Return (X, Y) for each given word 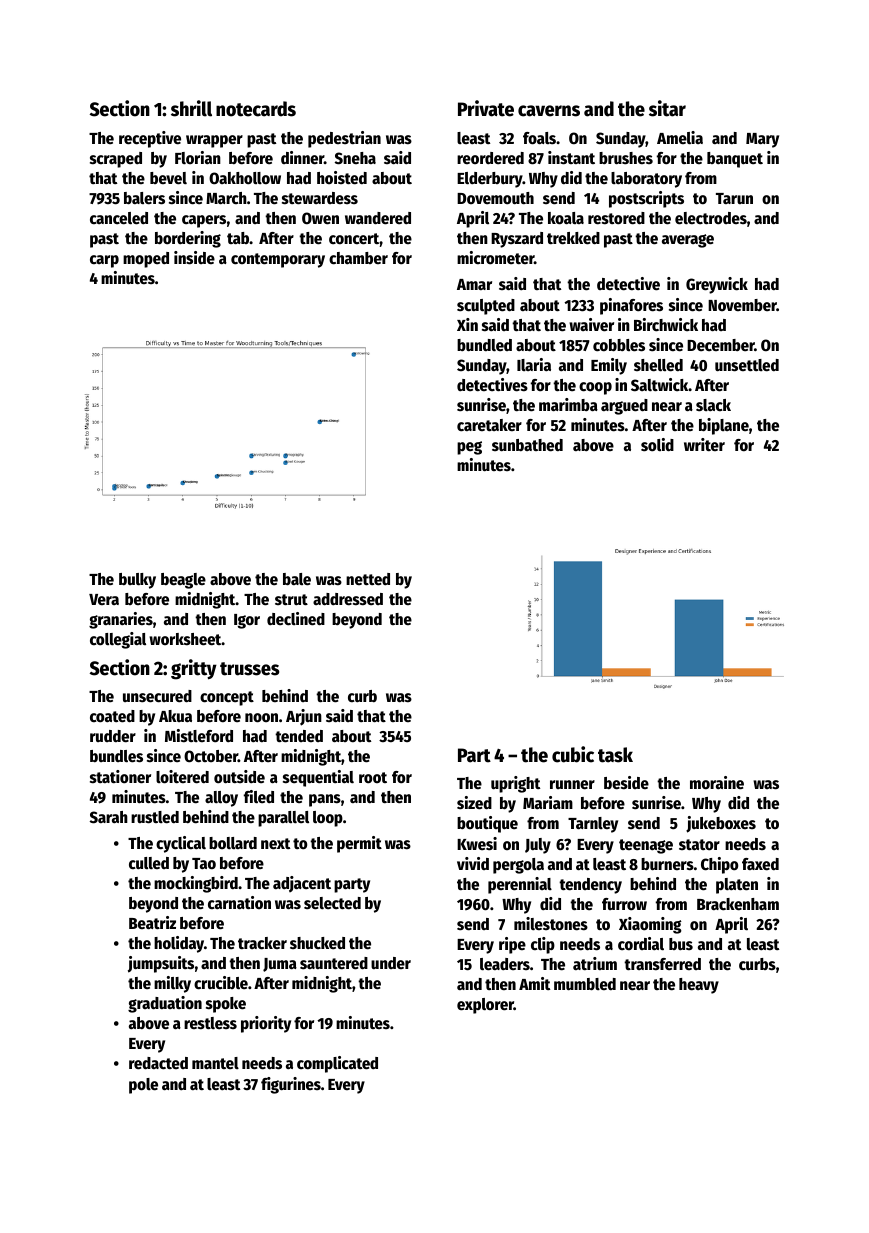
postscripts (646, 199)
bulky (137, 581)
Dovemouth (495, 198)
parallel (283, 819)
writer (704, 444)
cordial (641, 944)
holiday (179, 944)
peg (469, 448)
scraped (116, 160)
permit (359, 844)
